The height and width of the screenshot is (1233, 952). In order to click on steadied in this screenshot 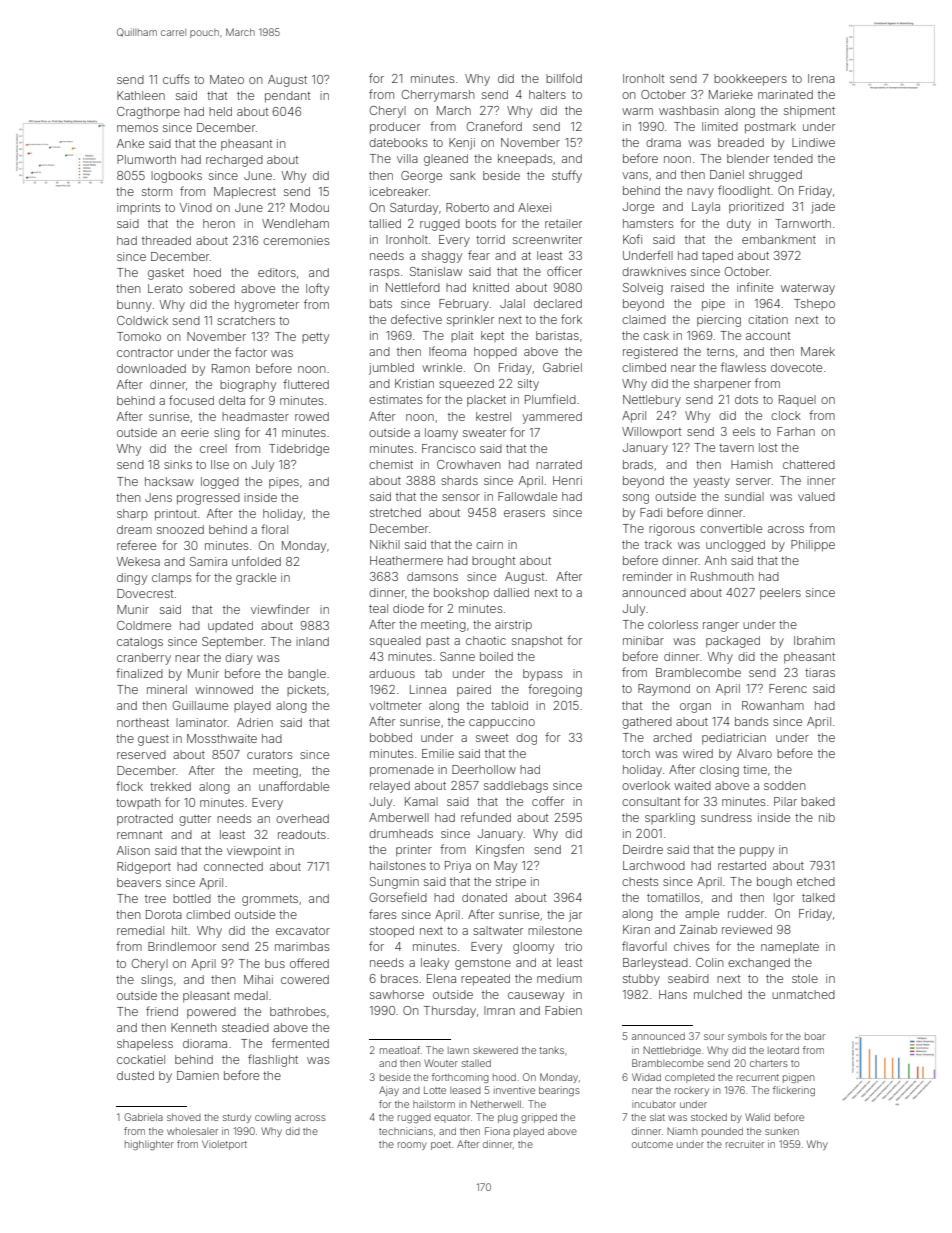, I will do `click(245, 1027)`.
